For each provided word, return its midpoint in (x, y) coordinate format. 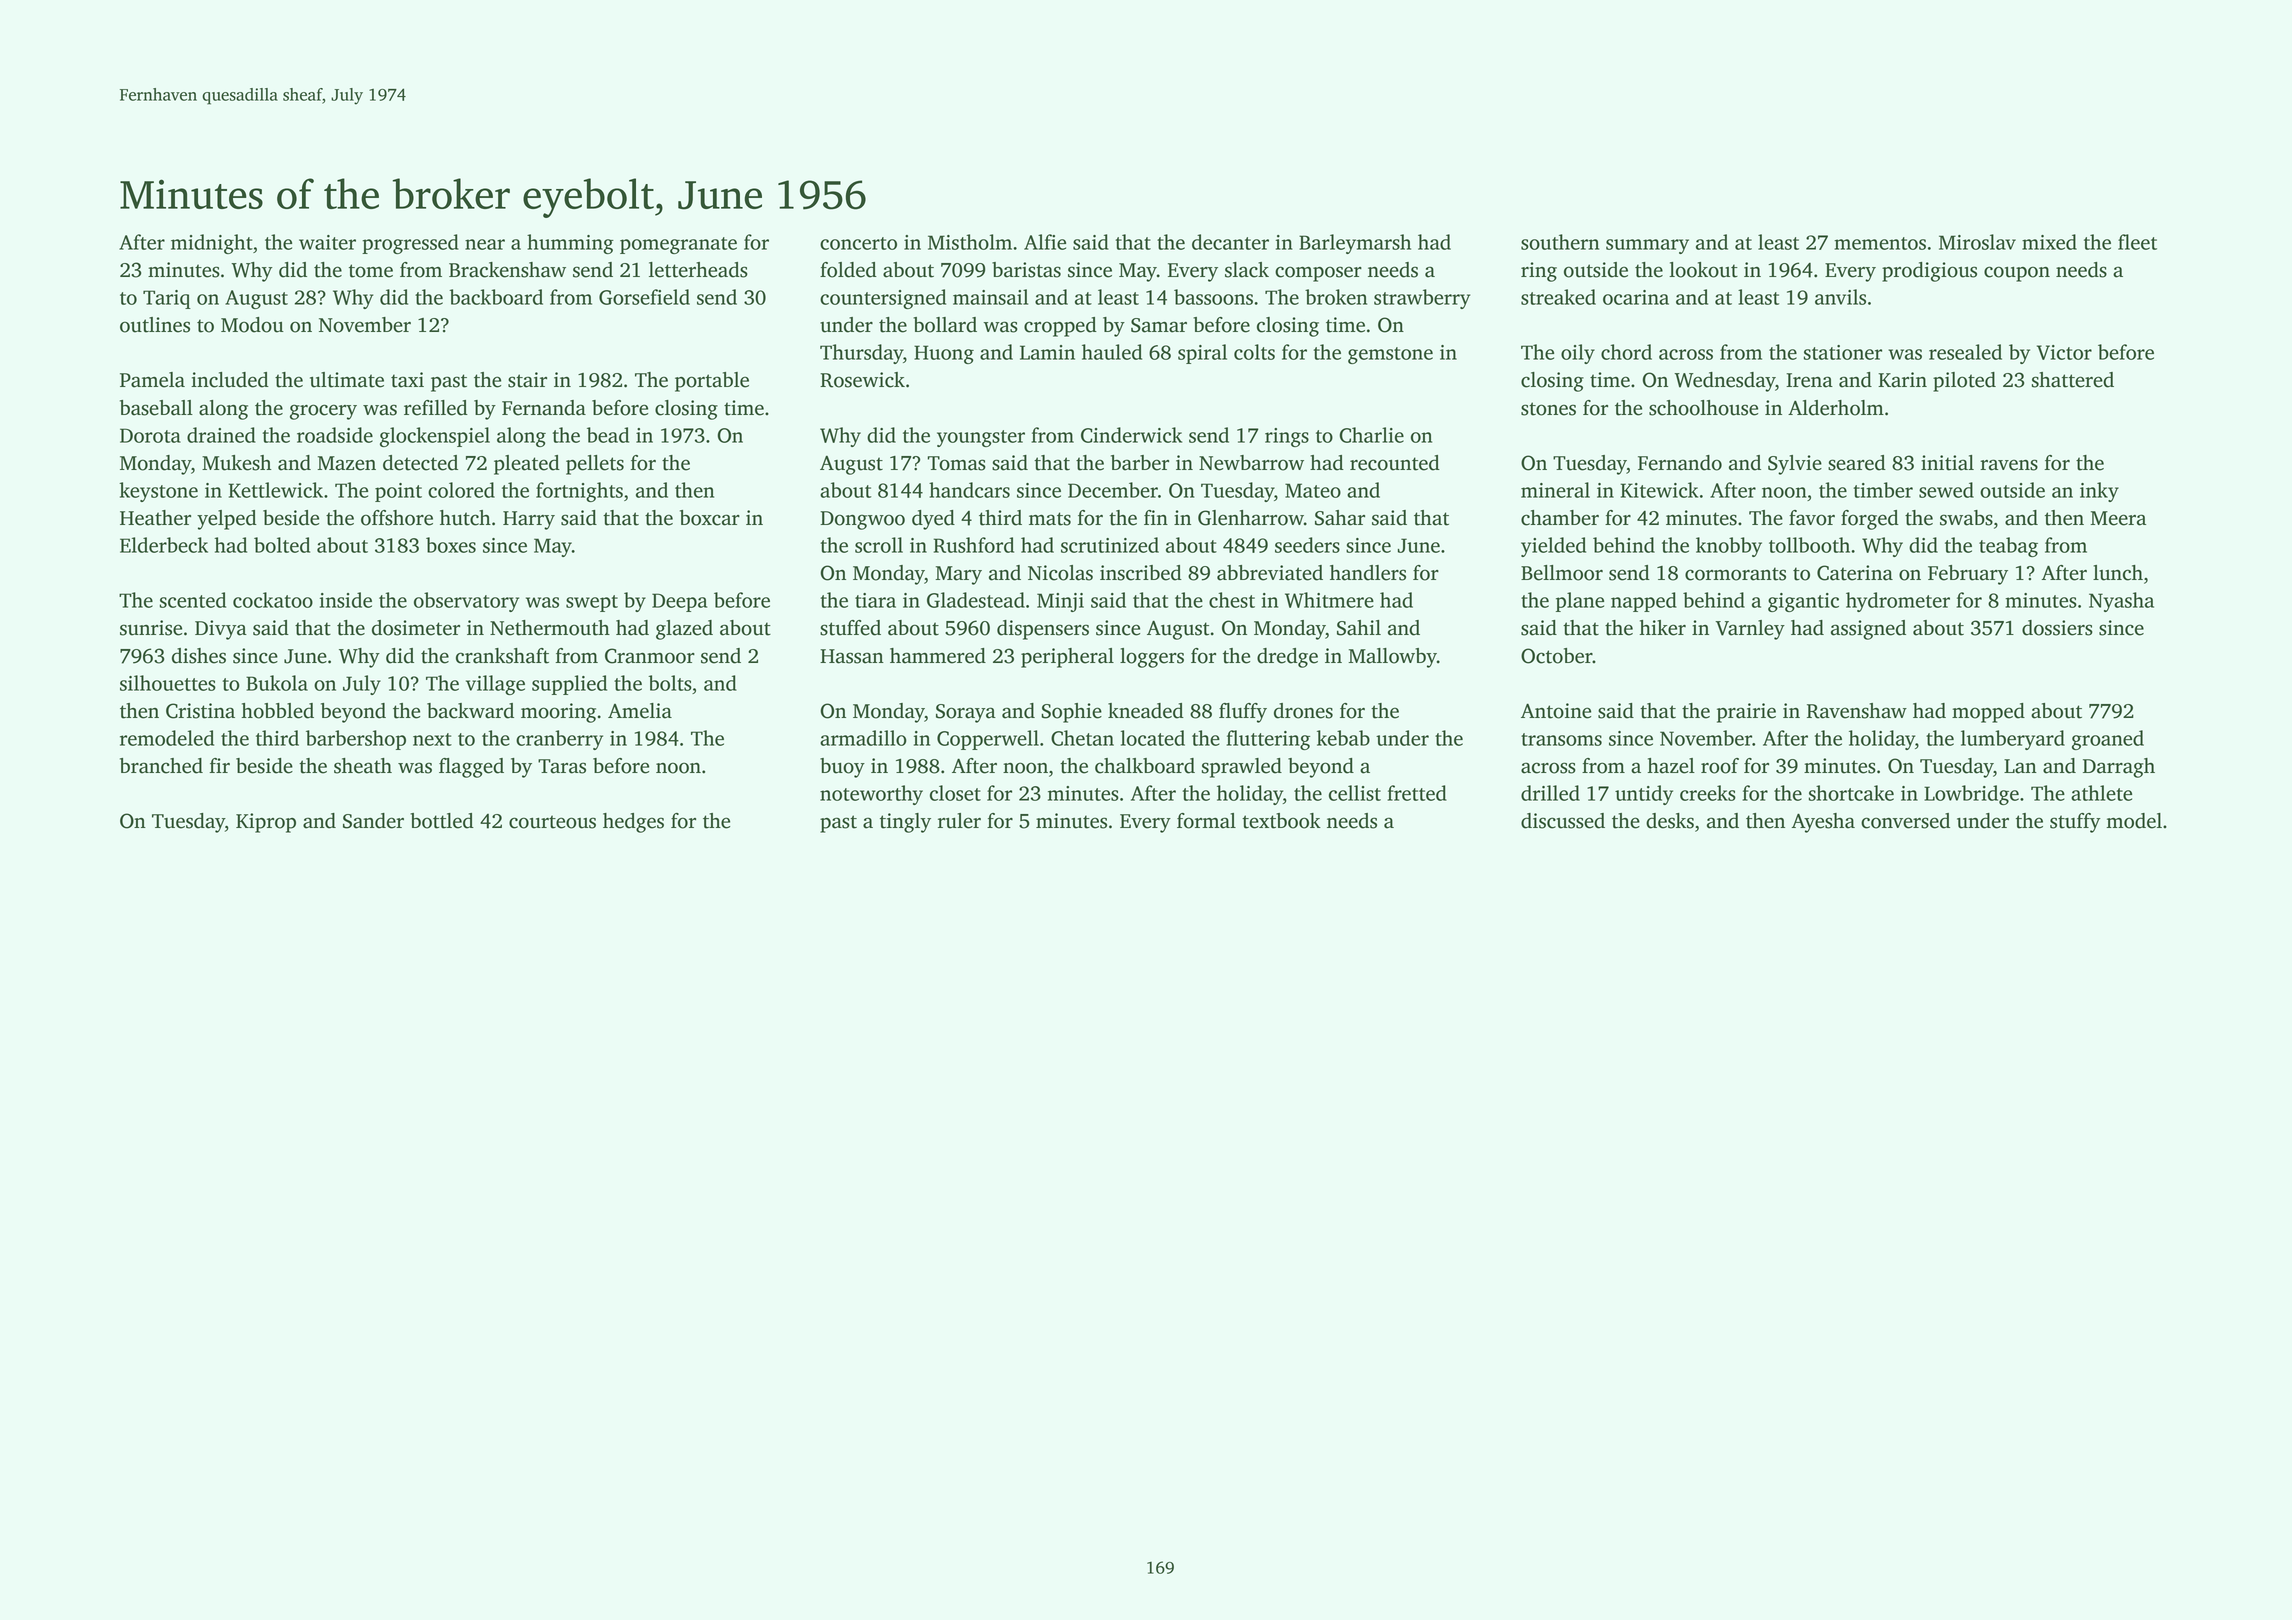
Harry (529, 520)
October (1557, 656)
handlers (1368, 573)
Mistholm (970, 242)
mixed (2049, 242)
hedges (633, 823)
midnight (212, 244)
